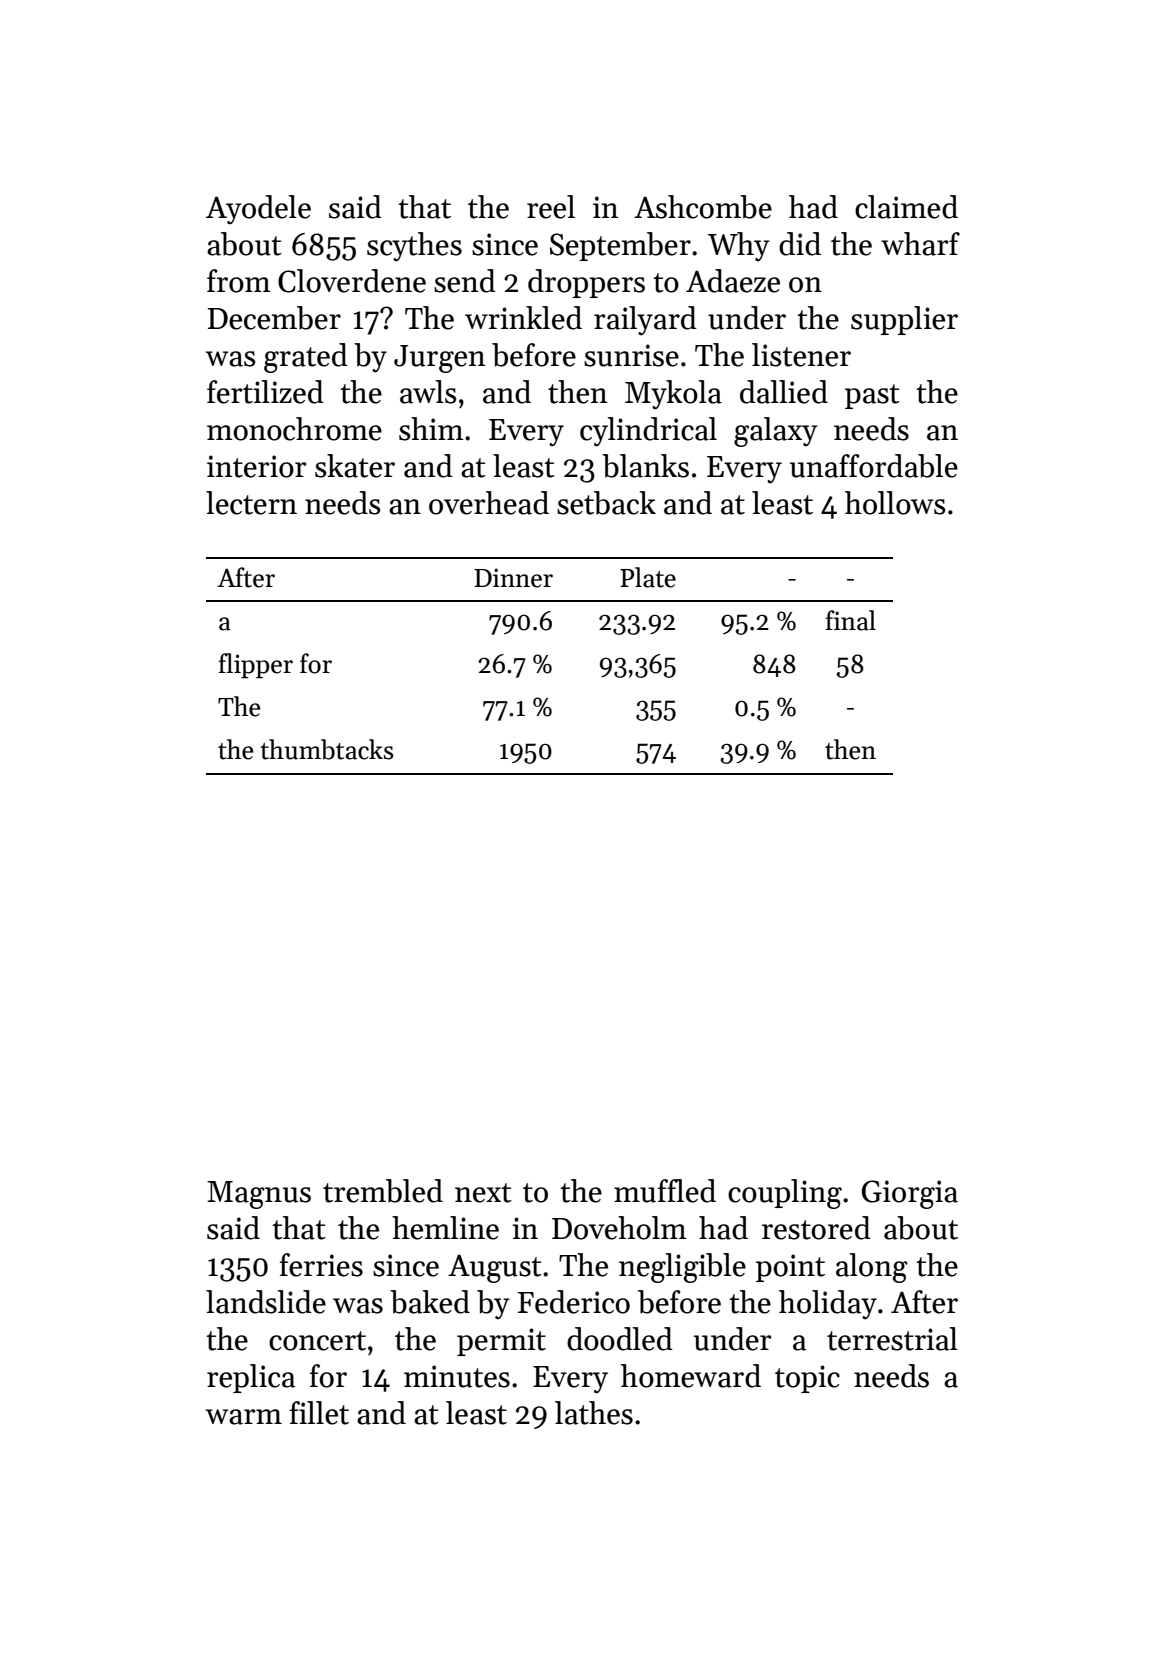 The width and height of the screenshot is (1165, 1654). I want to click on send, so click(465, 281).
